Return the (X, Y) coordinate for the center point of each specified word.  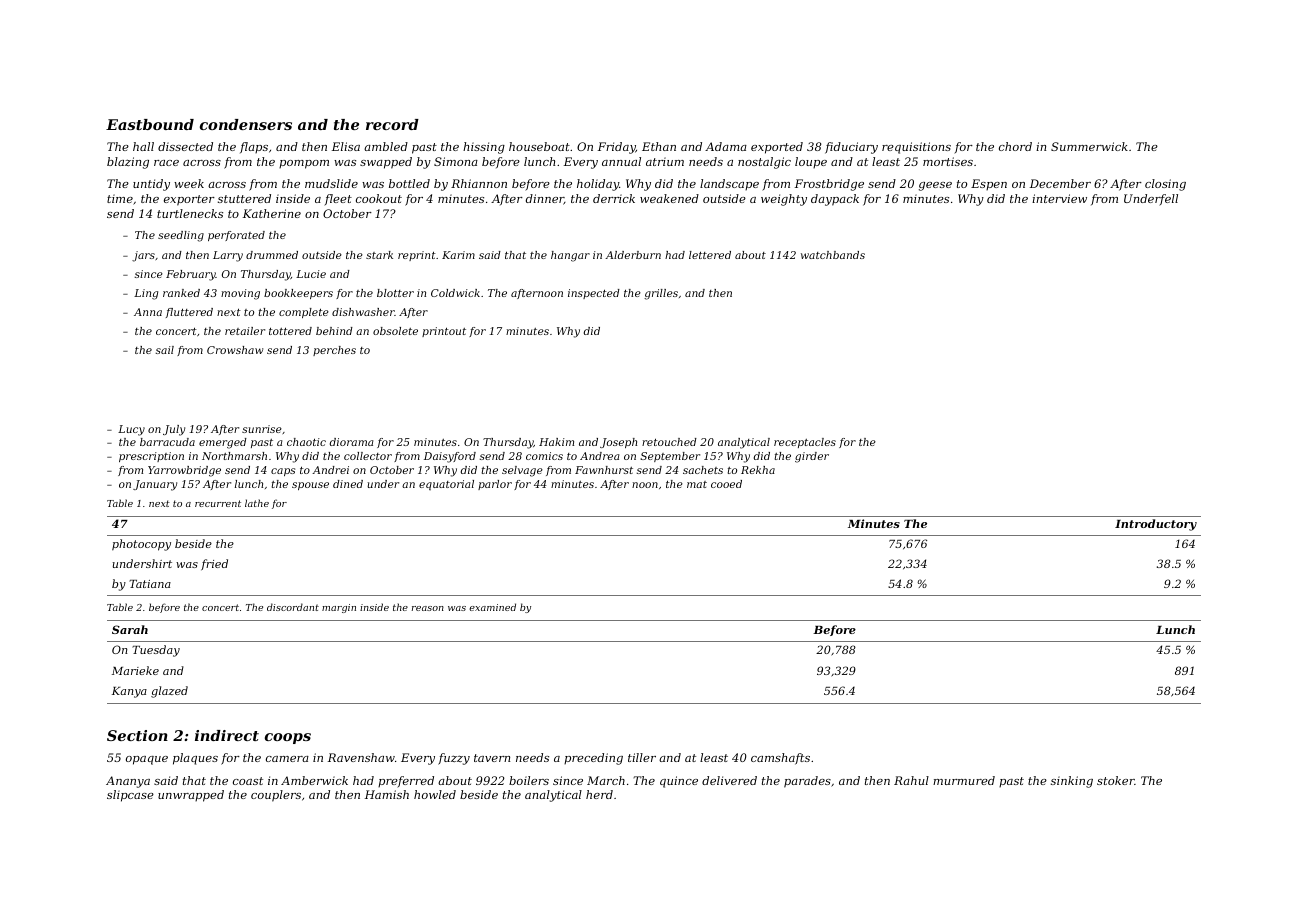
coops (288, 738)
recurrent (218, 503)
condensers (246, 124)
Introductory (1156, 525)
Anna (148, 312)
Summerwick (1089, 146)
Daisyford (450, 457)
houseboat (539, 146)
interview (1059, 198)
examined (492, 607)
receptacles (805, 443)
